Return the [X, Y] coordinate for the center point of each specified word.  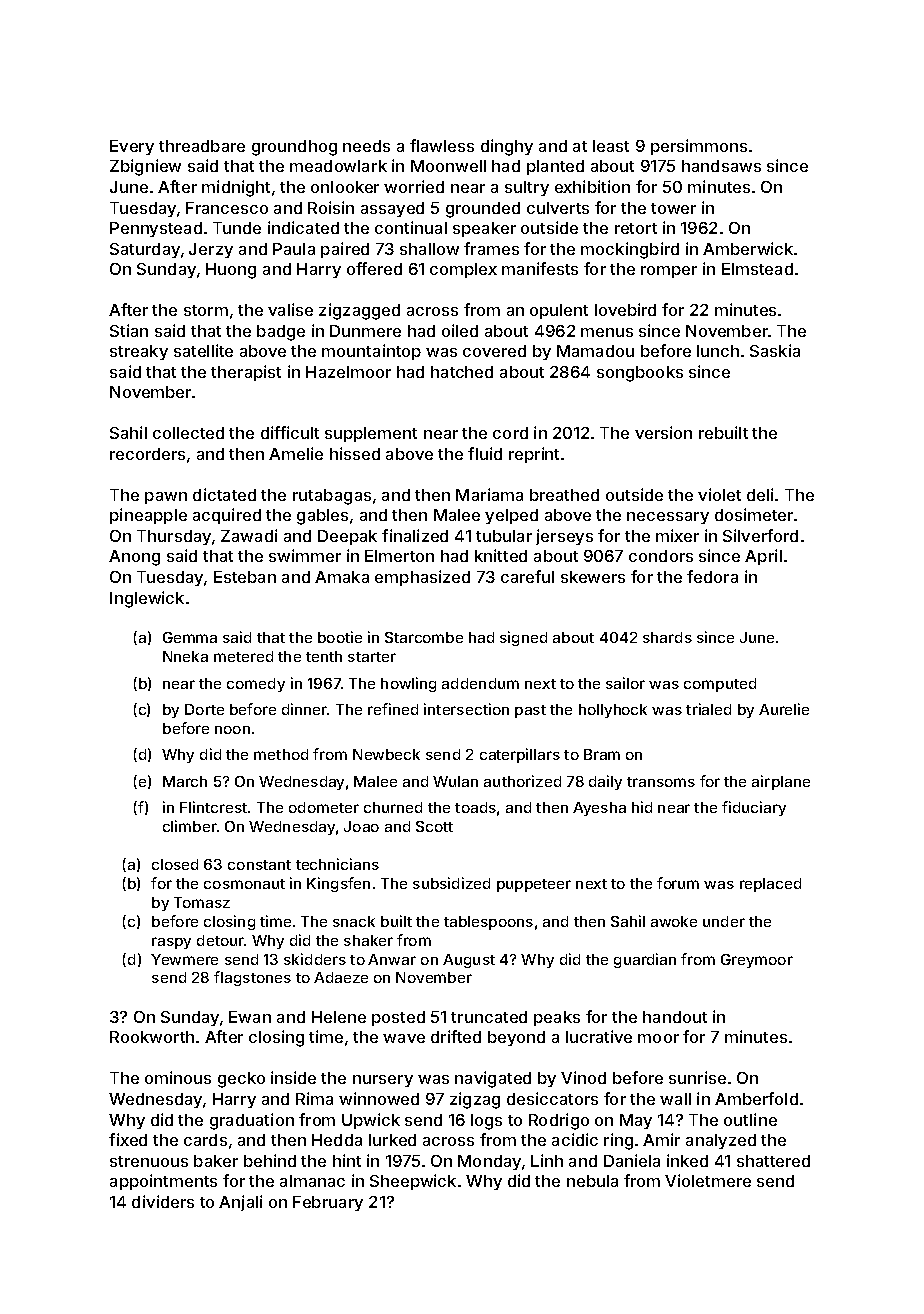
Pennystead [156, 229]
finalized [415, 535]
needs [366, 146]
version [663, 432]
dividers [163, 1201]
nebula [592, 1181]
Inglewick [147, 599]
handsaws [721, 166]
